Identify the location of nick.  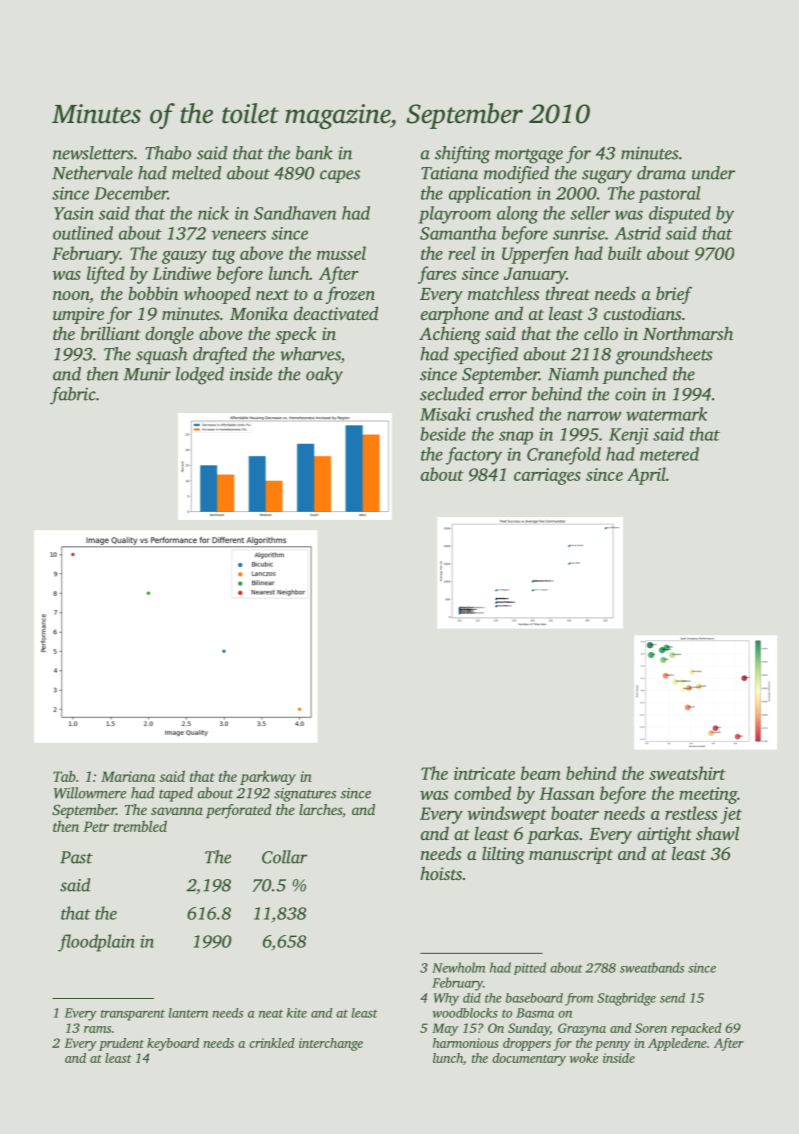
(213, 213).
